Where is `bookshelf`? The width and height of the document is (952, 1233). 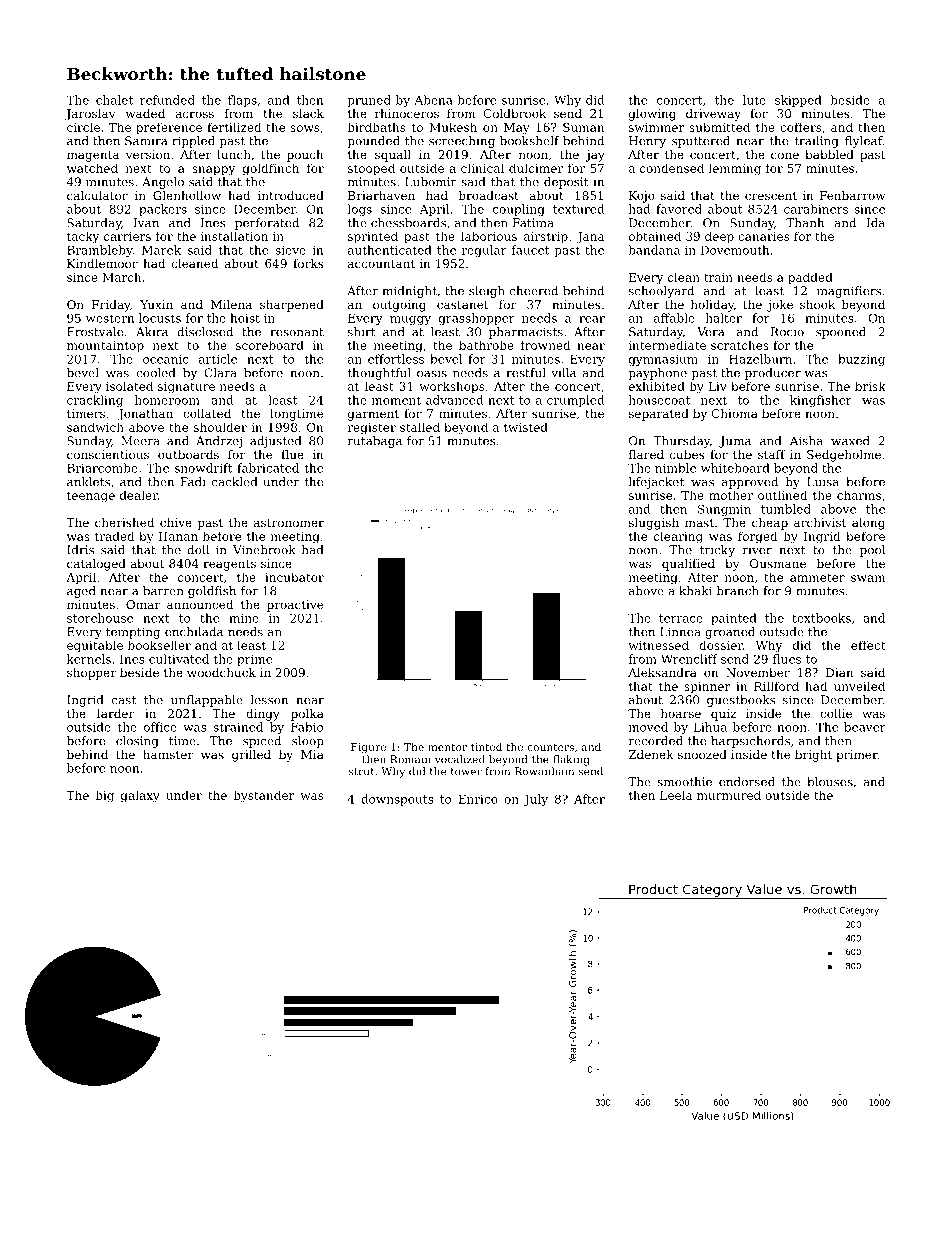
bookshelf is located at coordinates (529, 141).
